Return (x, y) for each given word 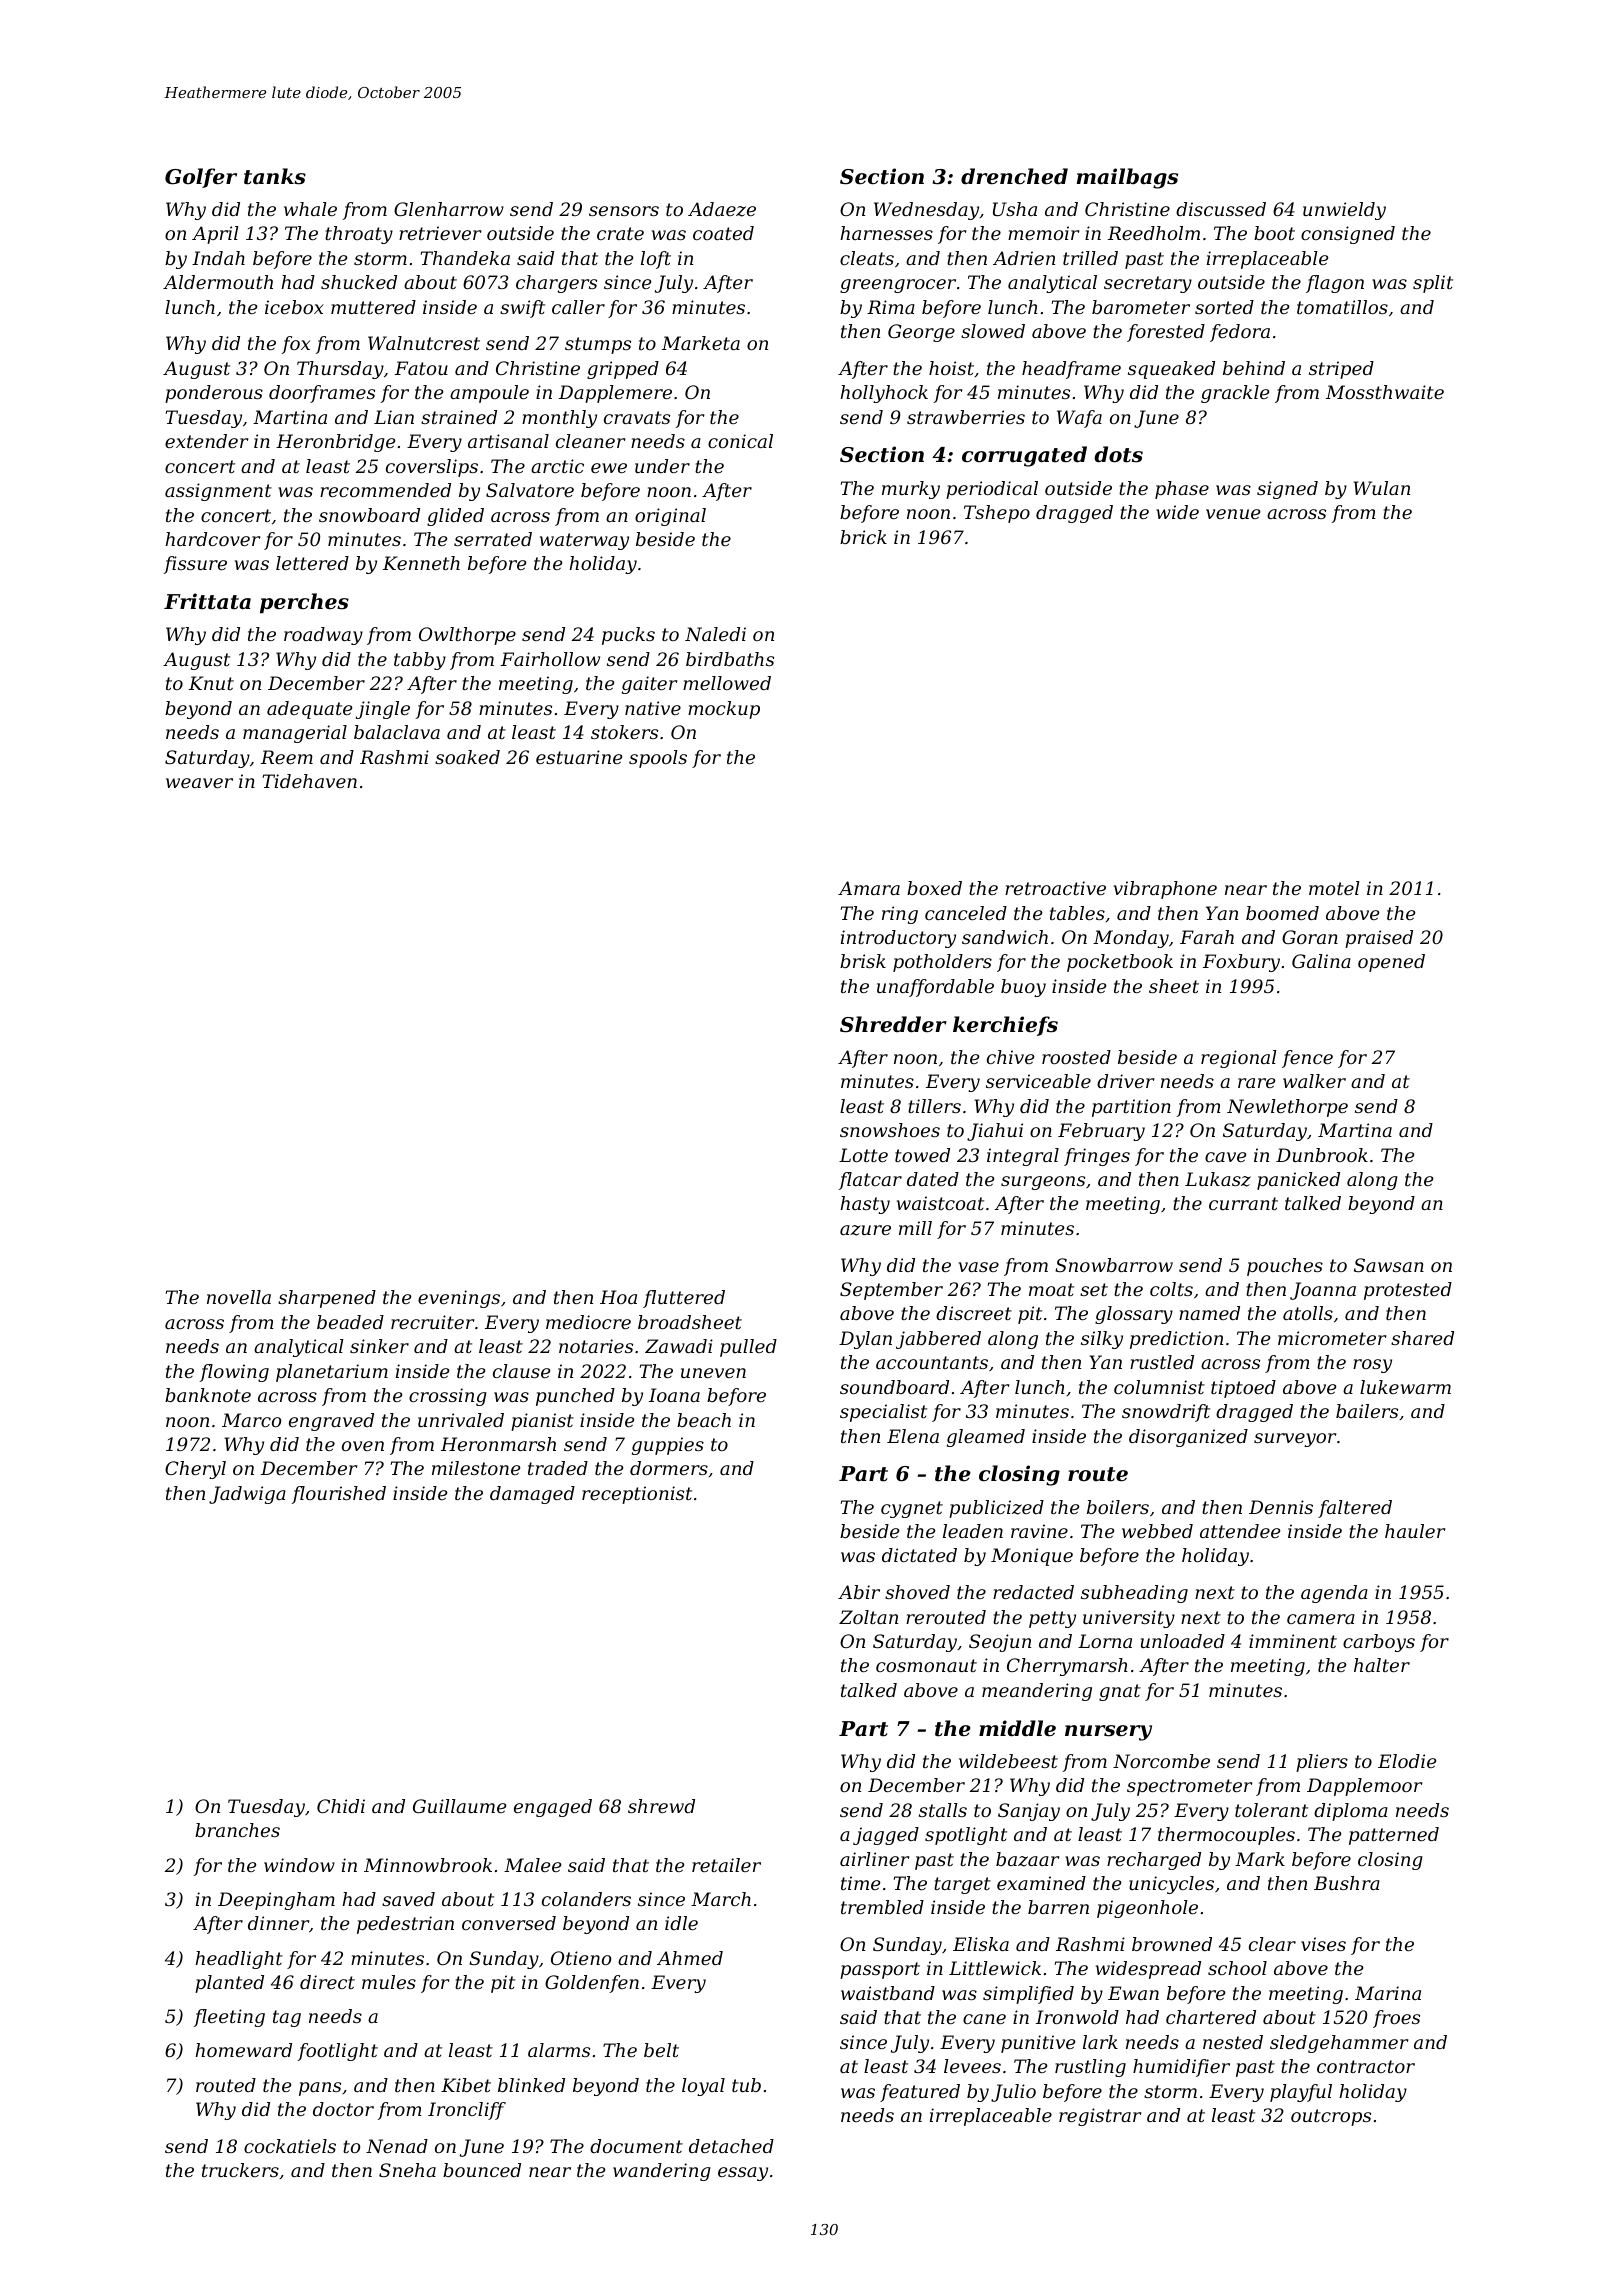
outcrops (1331, 2117)
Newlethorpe (1287, 1108)
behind (1254, 368)
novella (239, 1297)
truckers (240, 2170)
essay (743, 2174)
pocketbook (1120, 963)
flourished (338, 1495)
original (670, 517)
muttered (373, 307)
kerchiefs (1005, 1026)
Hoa (618, 1297)
